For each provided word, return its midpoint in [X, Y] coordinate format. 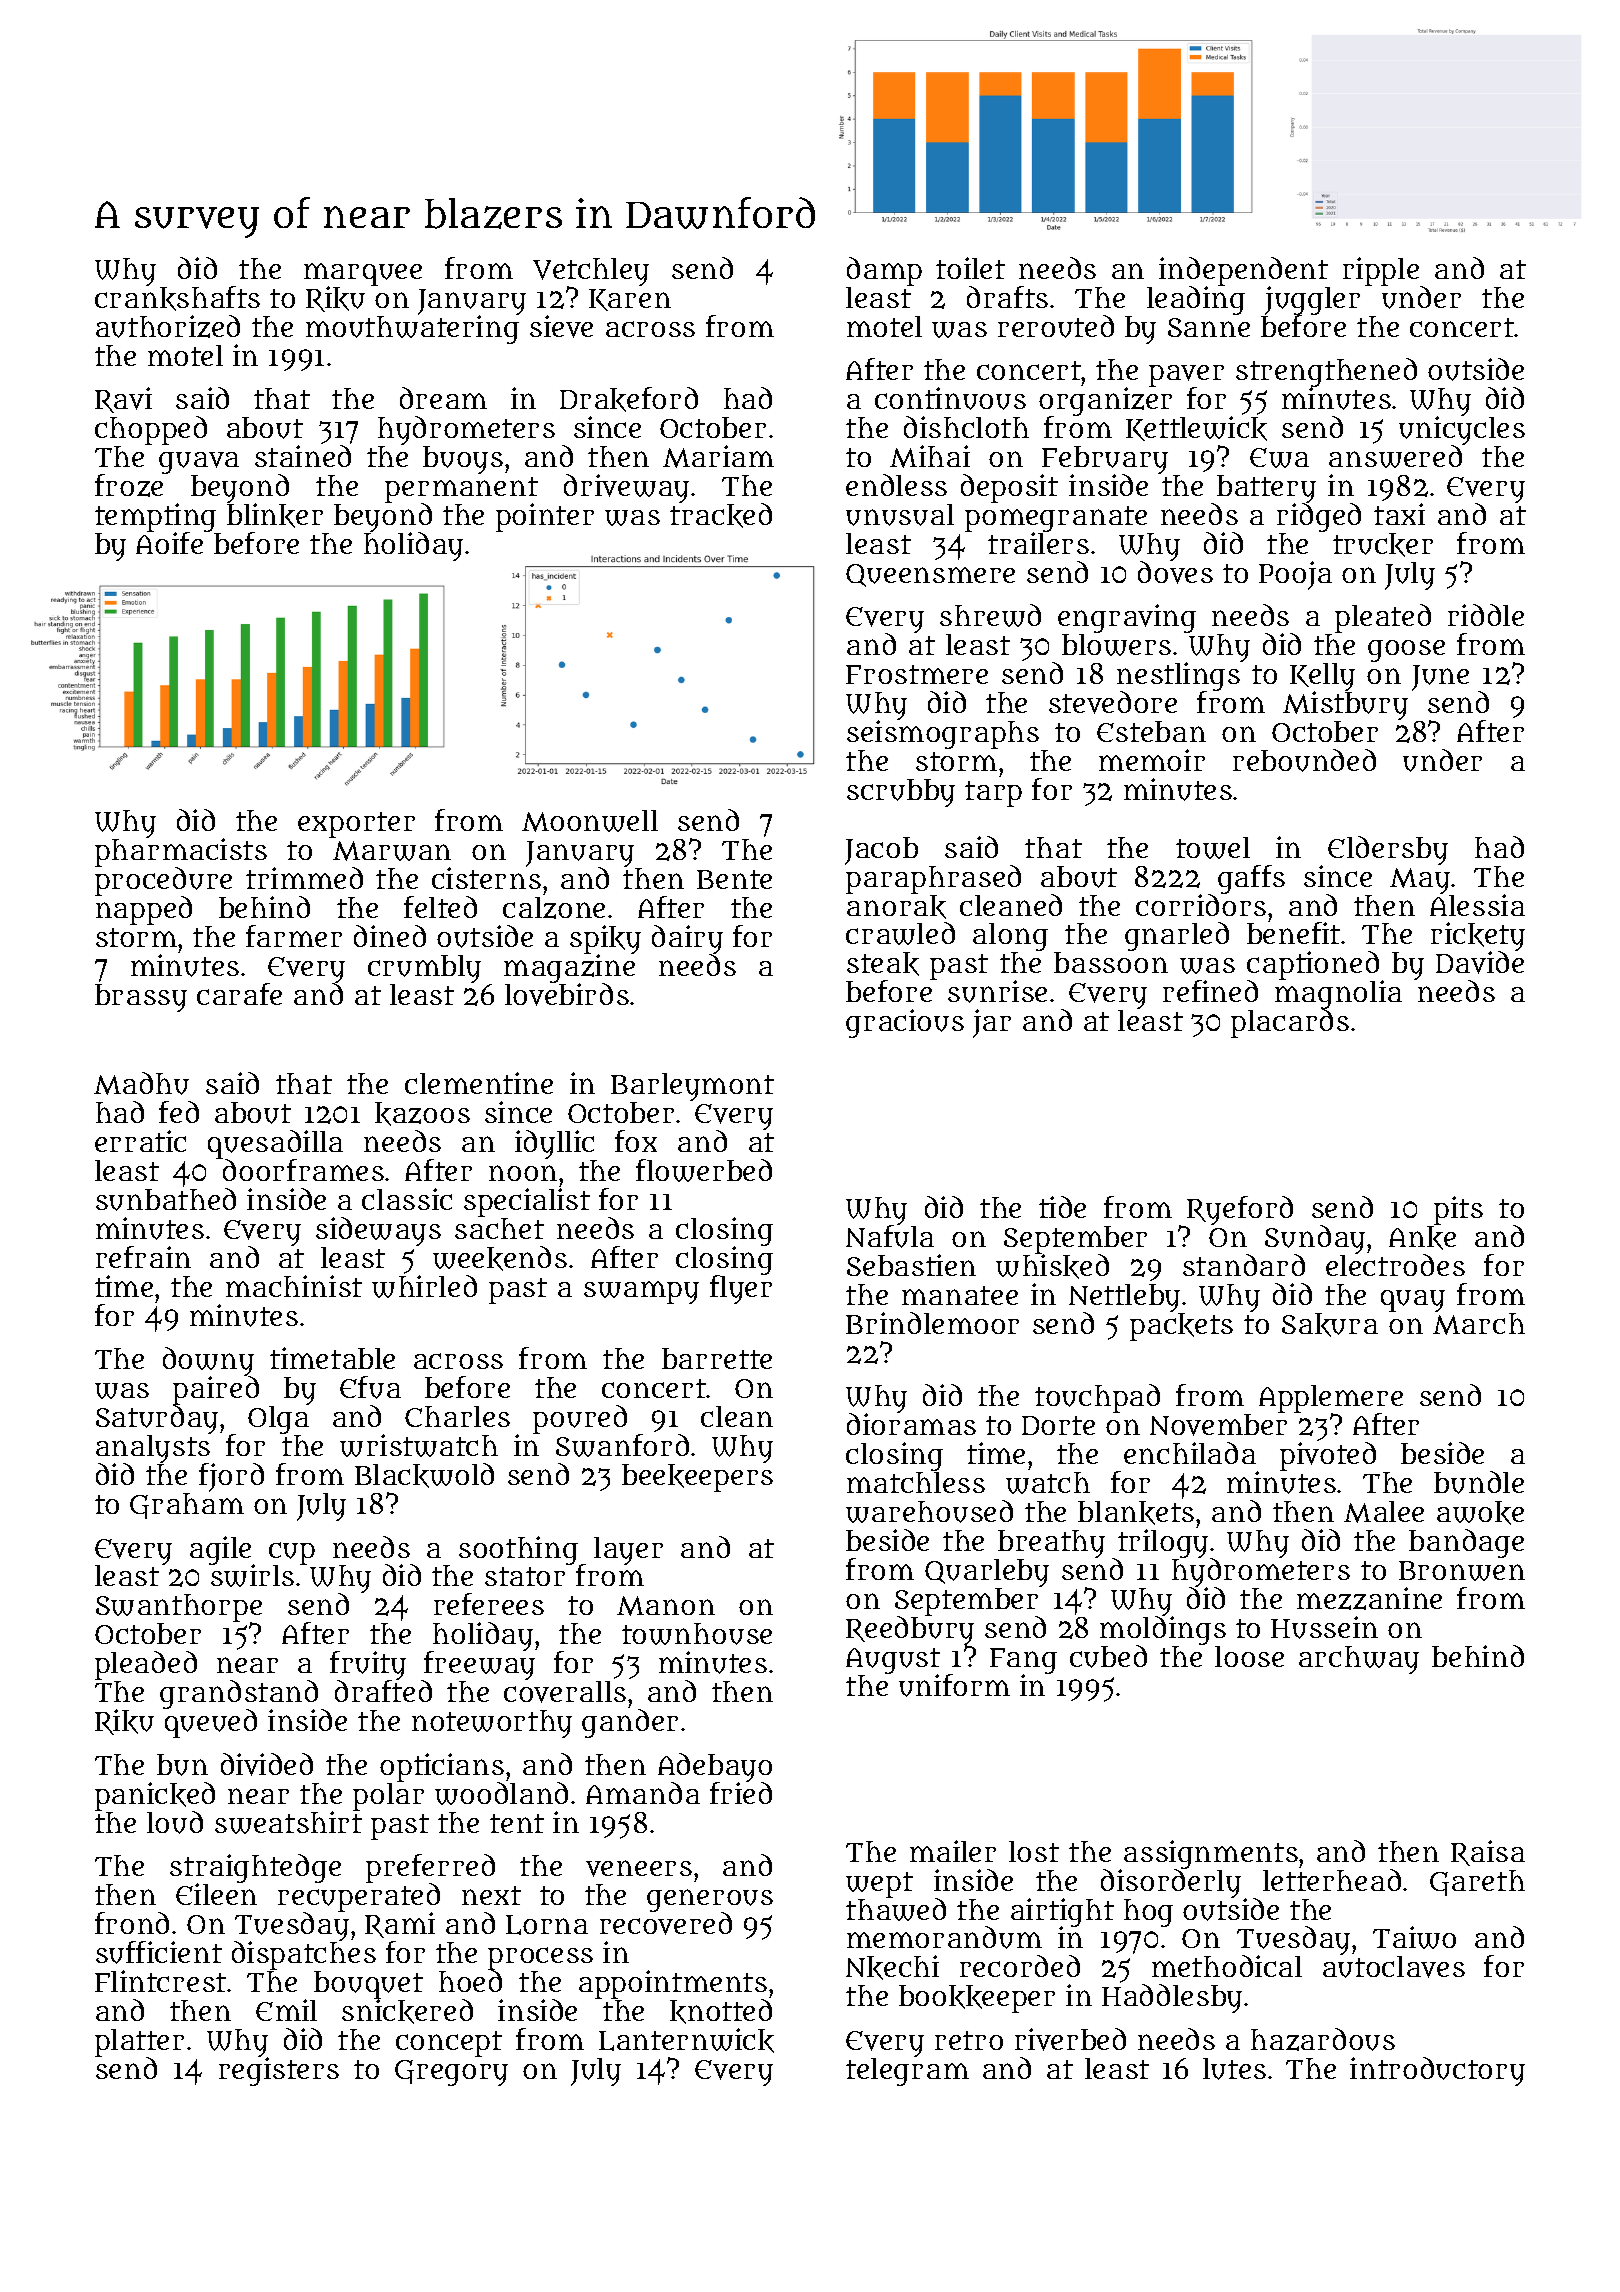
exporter [356, 825]
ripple [1381, 271]
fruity [368, 1666]
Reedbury [910, 1631]
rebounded [1304, 760]
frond [132, 1923]
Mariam [718, 456]
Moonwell [590, 821]
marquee [363, 274]
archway [1359, 1660]
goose [1406, 651]
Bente [734, 879]
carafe [239, 994]
